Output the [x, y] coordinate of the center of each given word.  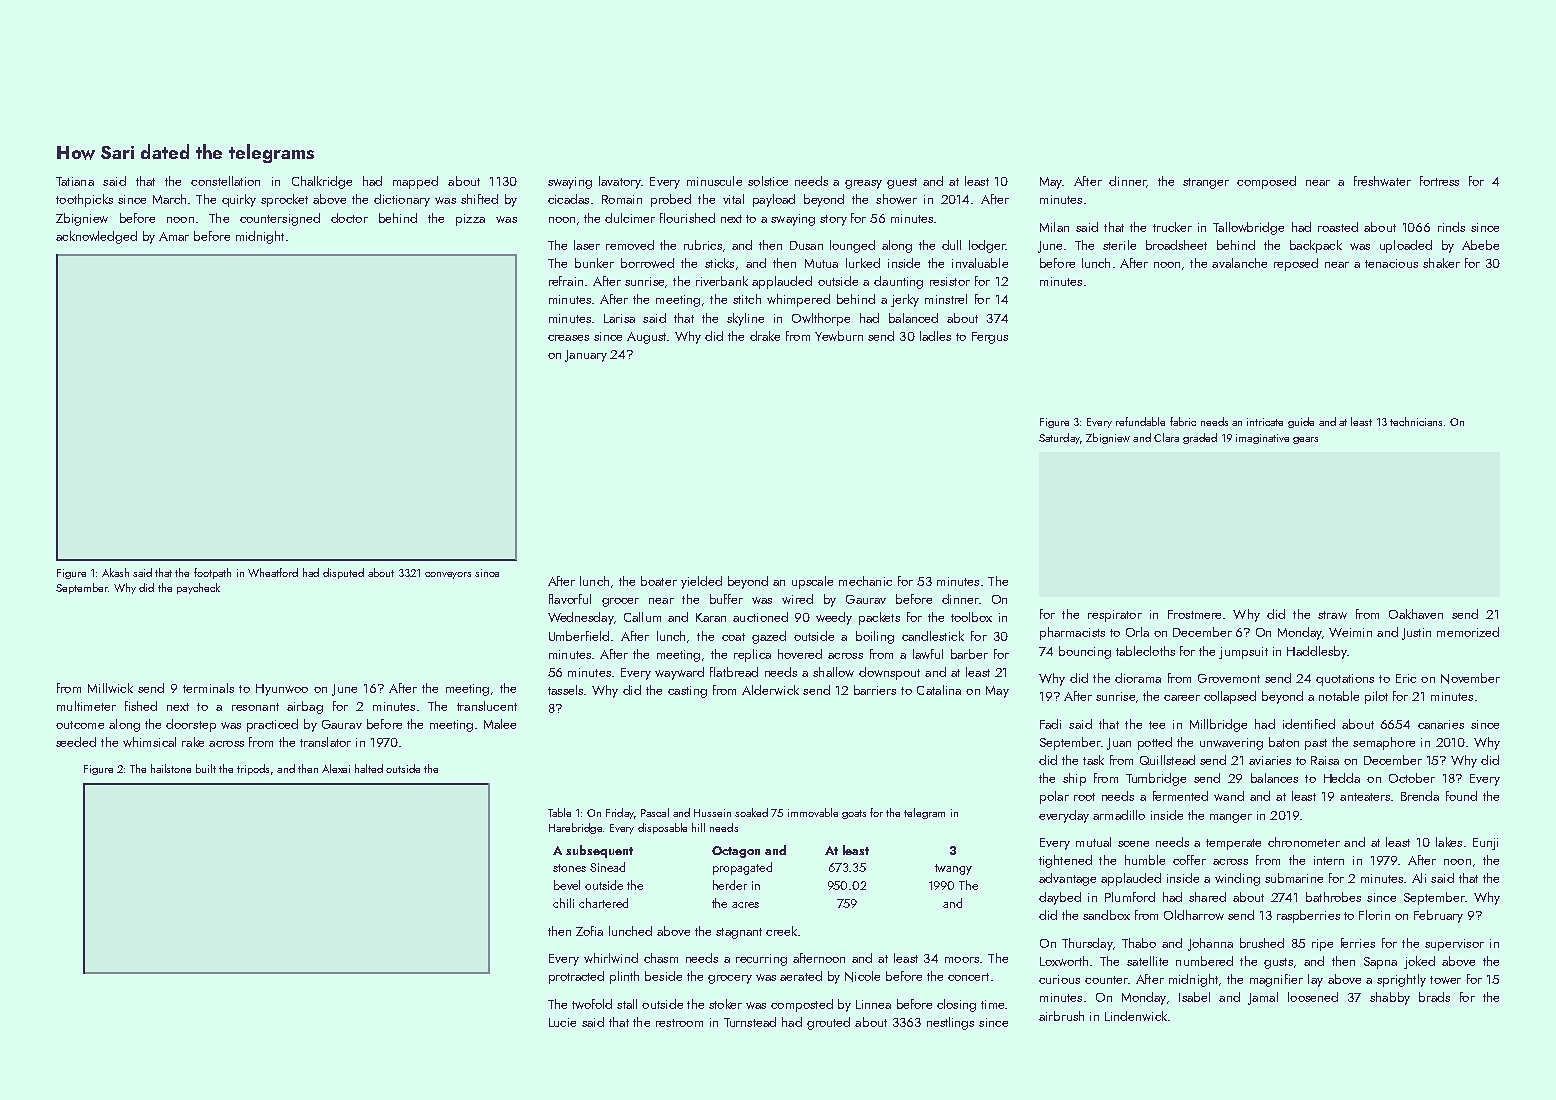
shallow [833, 672]
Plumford [1130, 897]
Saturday [1059, 438]
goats [854, 814]
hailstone [171, 768]
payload [774, 200]
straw [1332, 615]
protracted [576, 977]
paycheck [198, 588]
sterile [1119, 245]
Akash [115, 572]
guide [1301, 422]
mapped [415, 182]
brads [1434, 997]
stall [627, 1004]
